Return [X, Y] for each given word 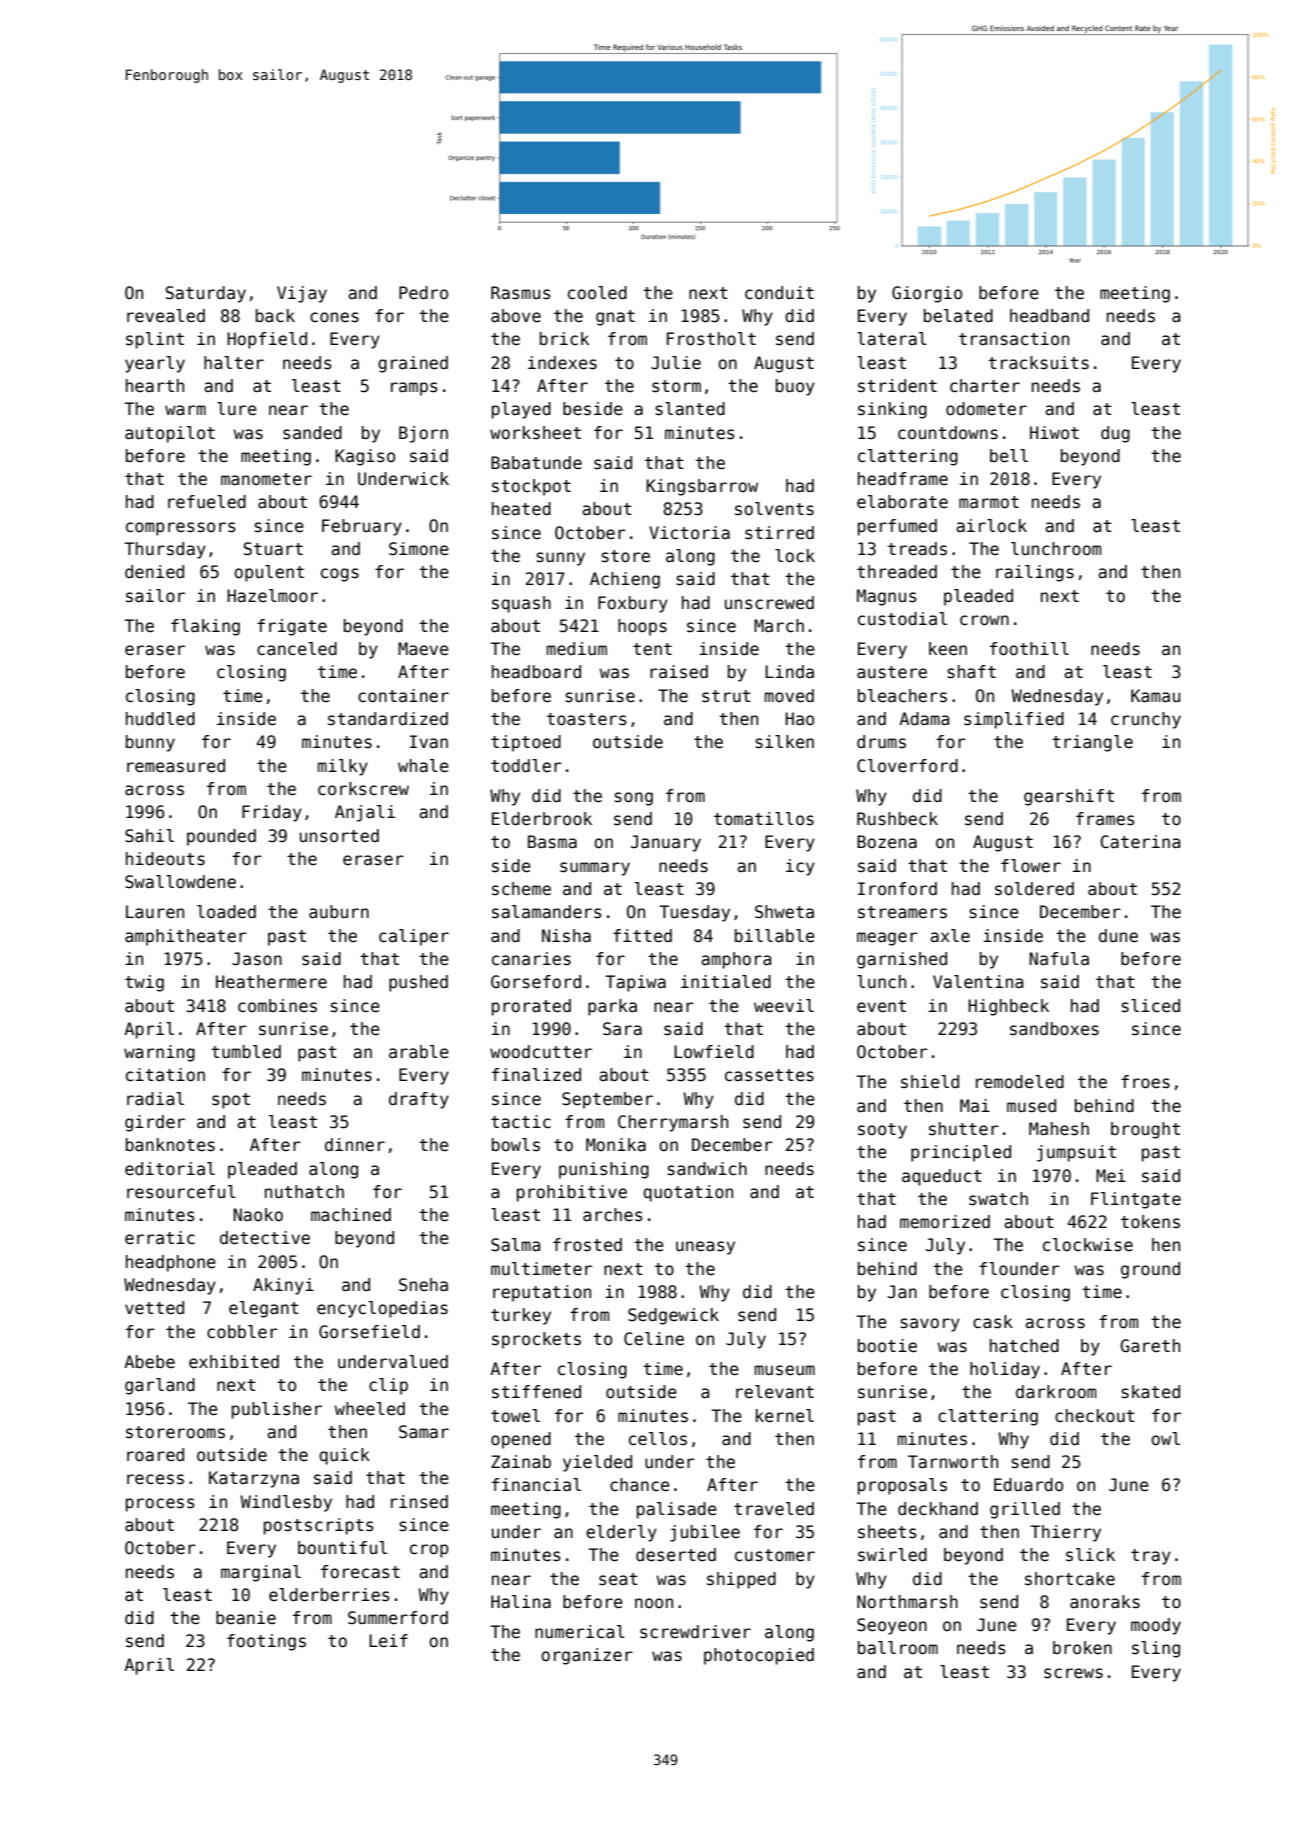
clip [388, 1386]
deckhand [938, 1509]
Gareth [1150, 1346]
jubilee [705, 1533]
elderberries [329, 1595]
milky [343, 767]
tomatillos [764, 819]
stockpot [531, 487]
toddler [526, 766]
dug [1115, 434]
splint [155, 340]
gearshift [1069, 797]
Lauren [155, 912]
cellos [658, 1439]
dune [1118, 936]
